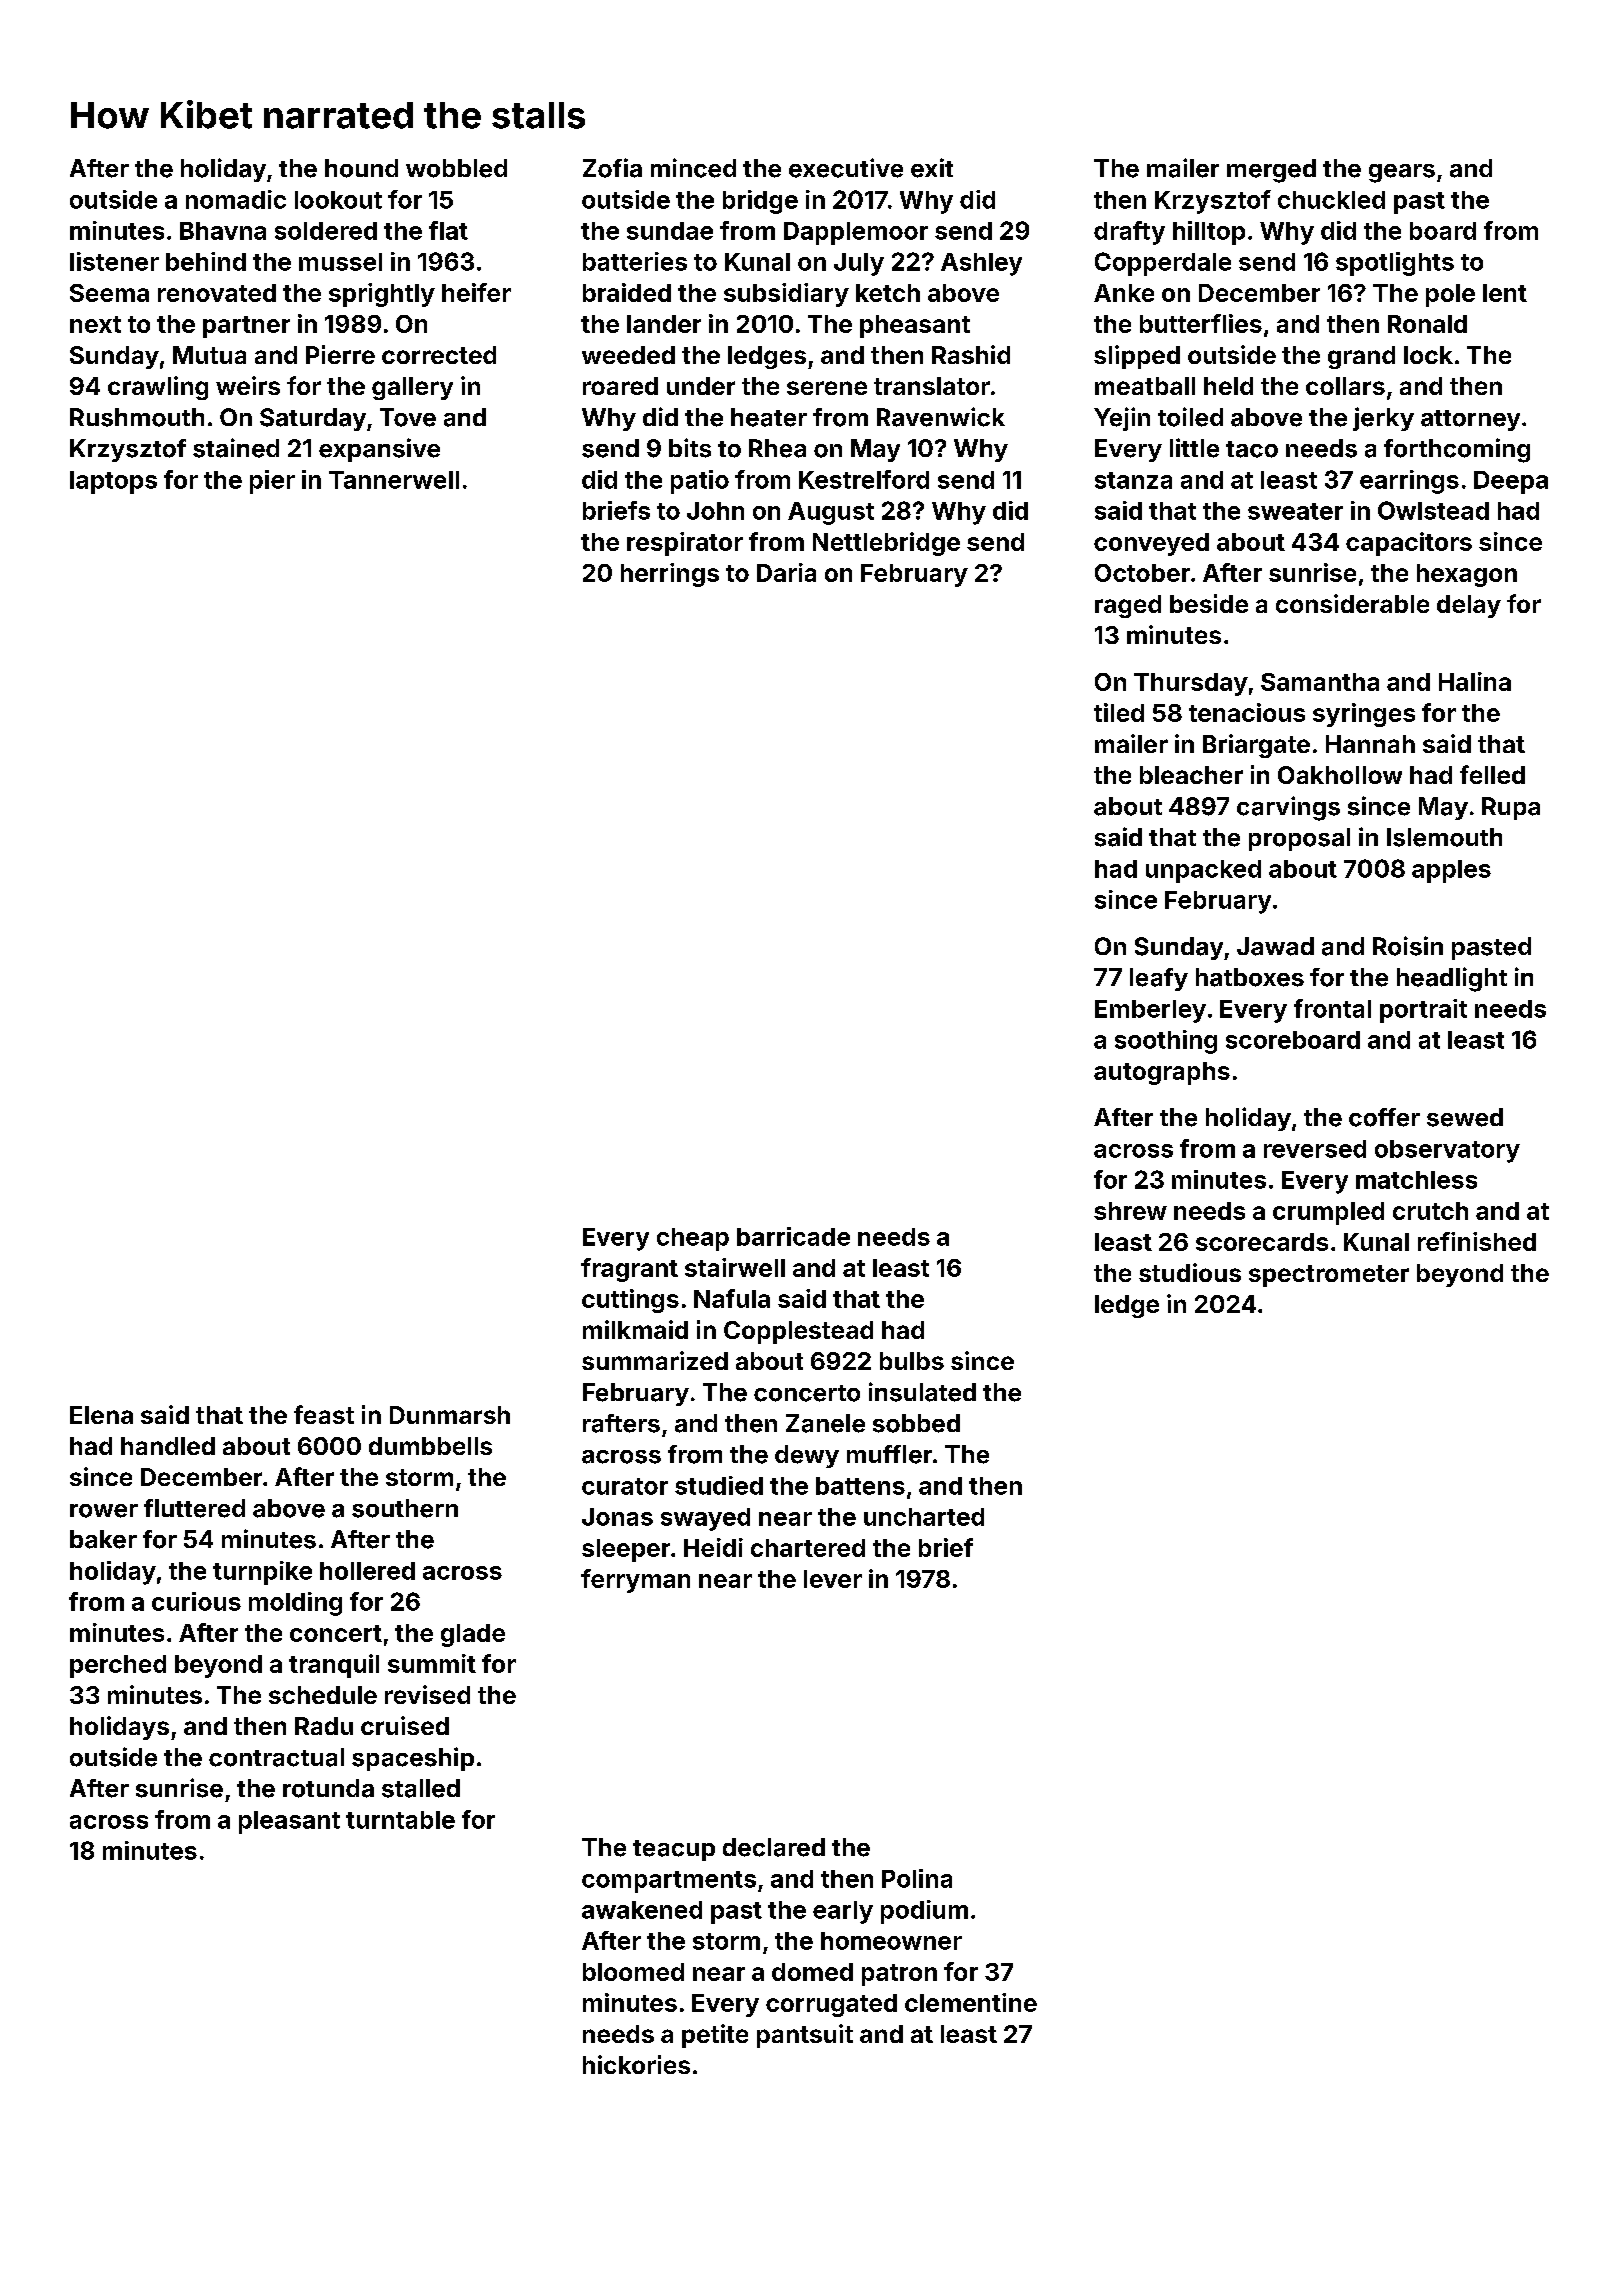 Image resolution: width=1620 pixels, height=2292 pixels. Describe the element at coordinates (473, 1635) in the document. I see `glade` at that location.
